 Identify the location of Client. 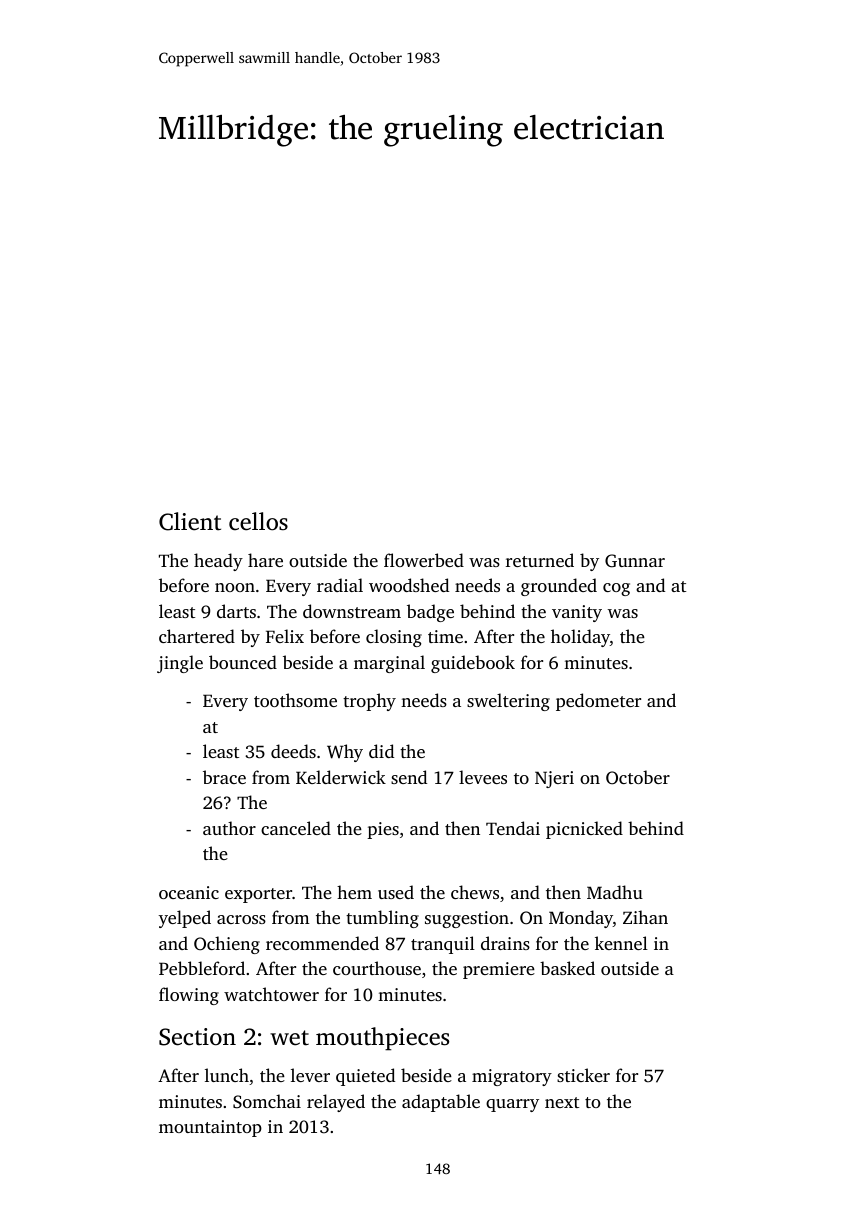
(190, 521).
